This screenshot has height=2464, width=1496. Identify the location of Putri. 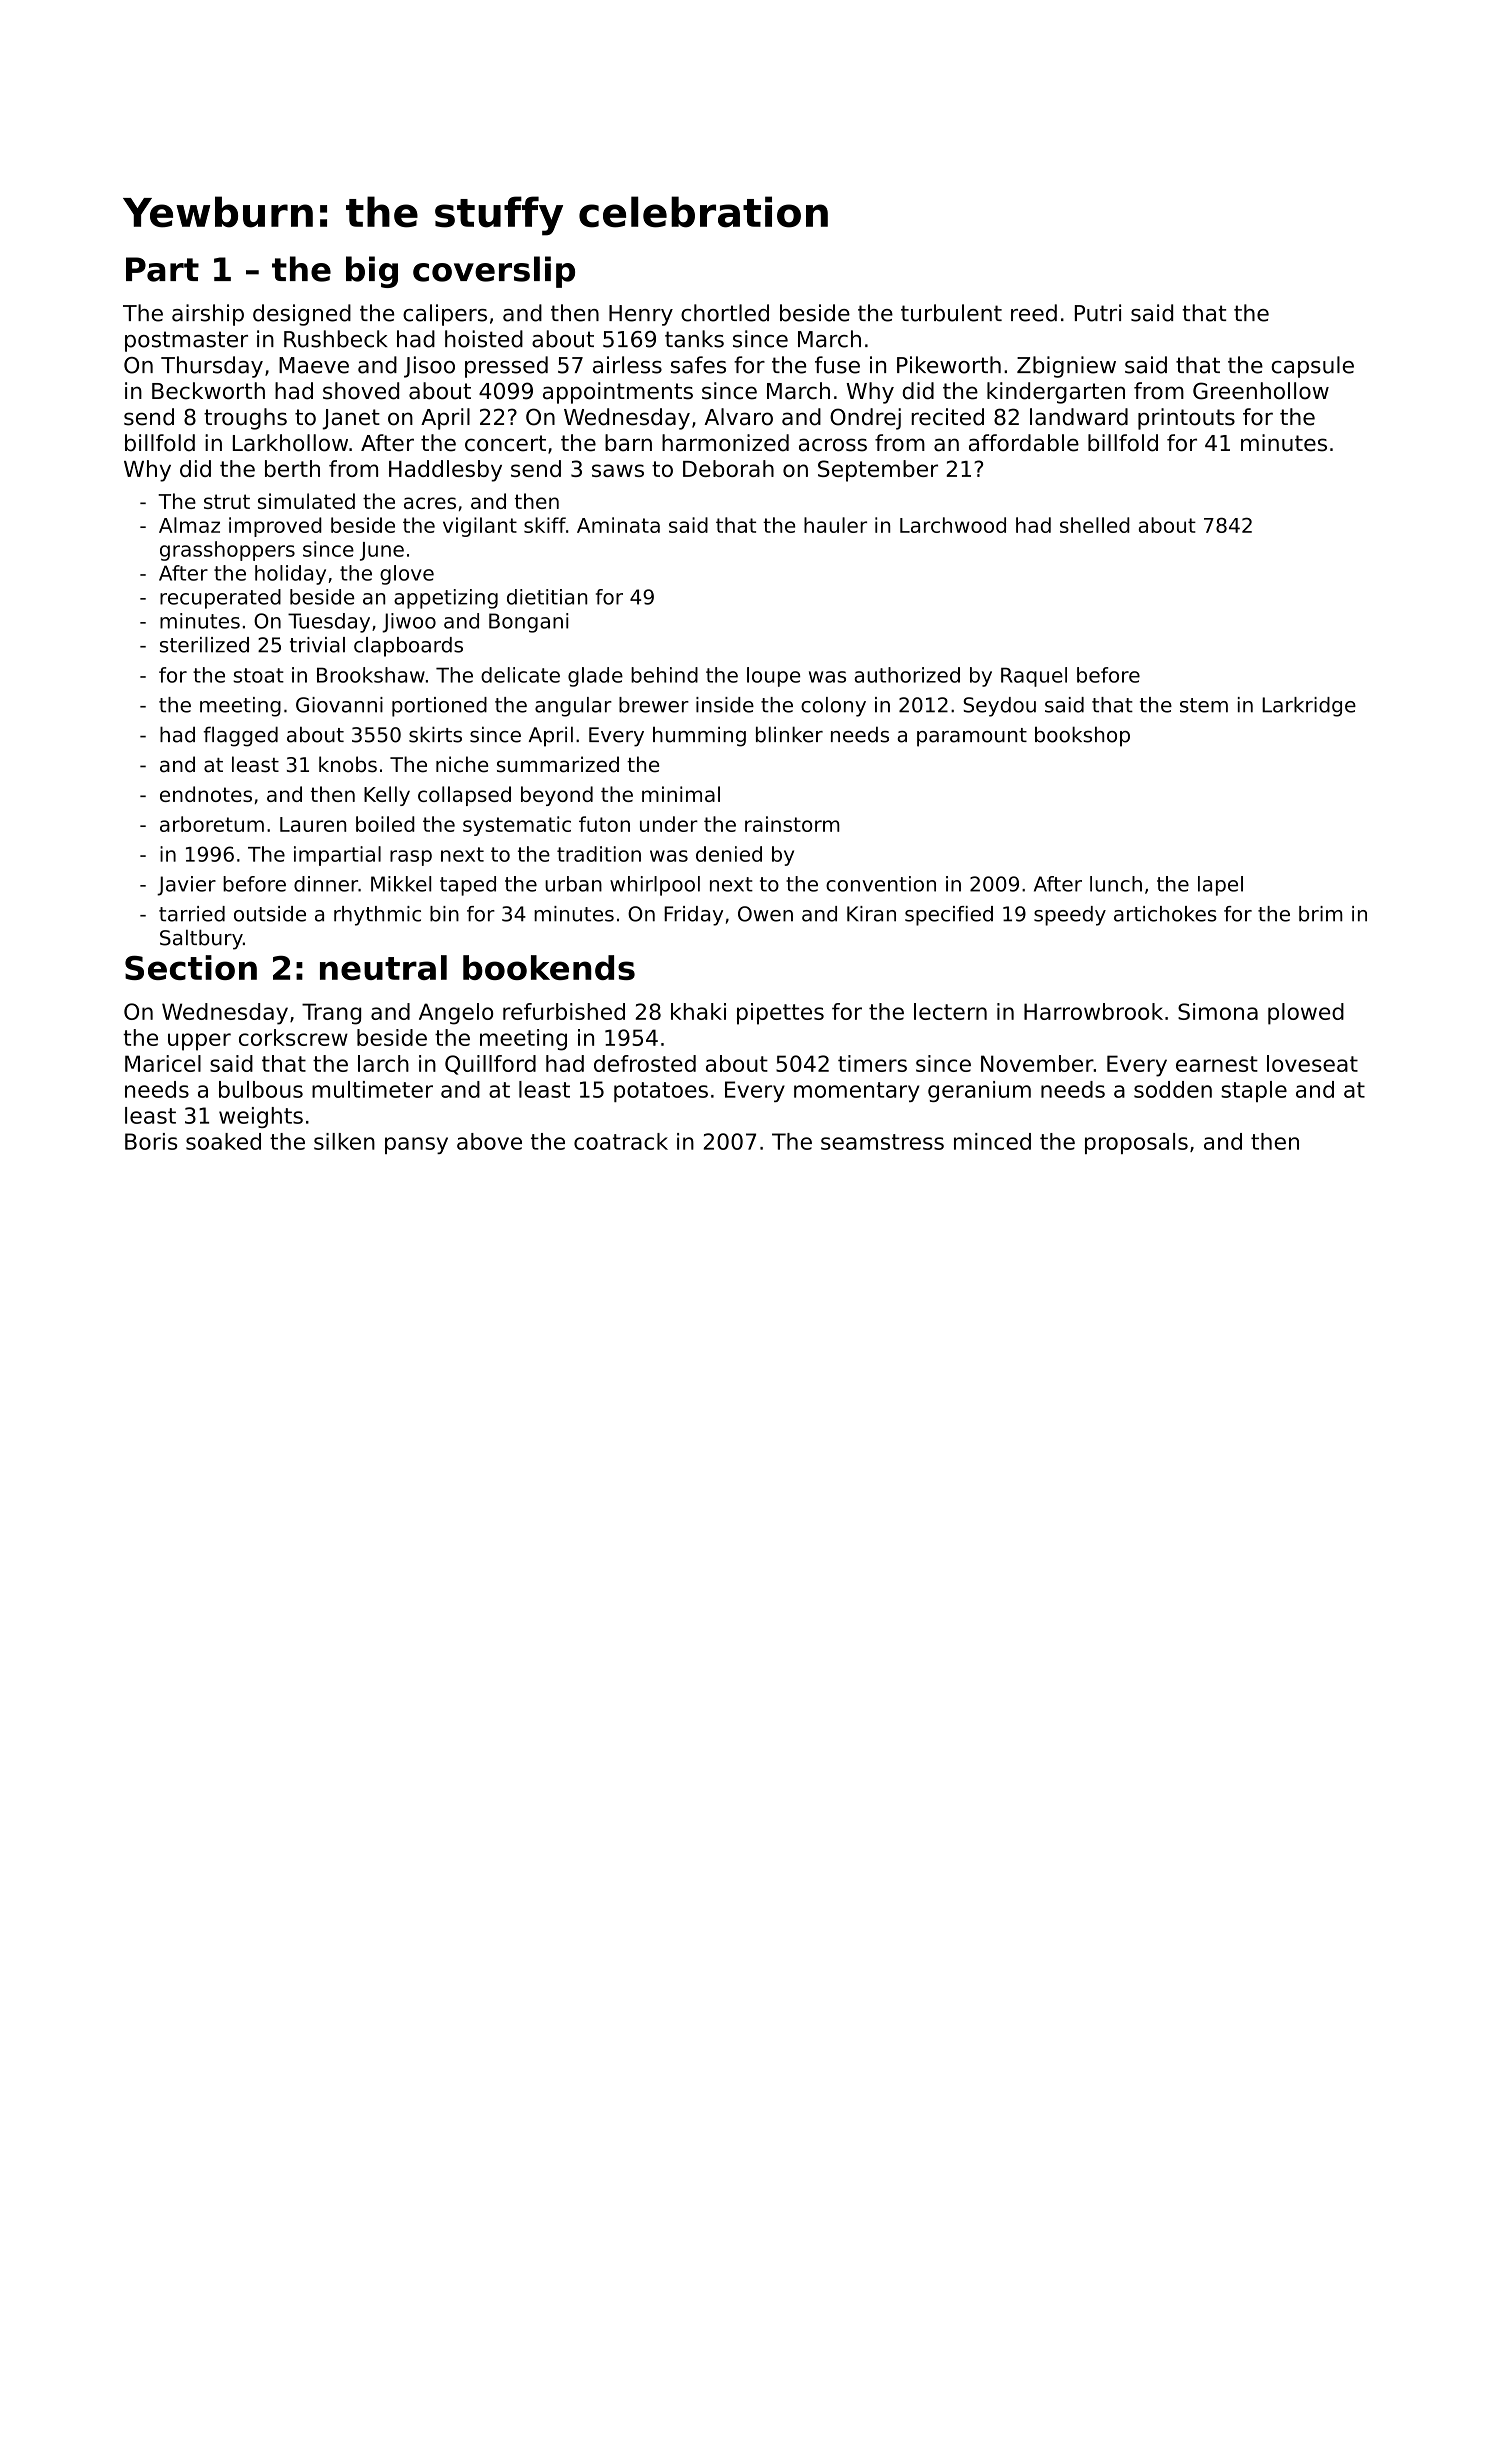
(1098, 313).
